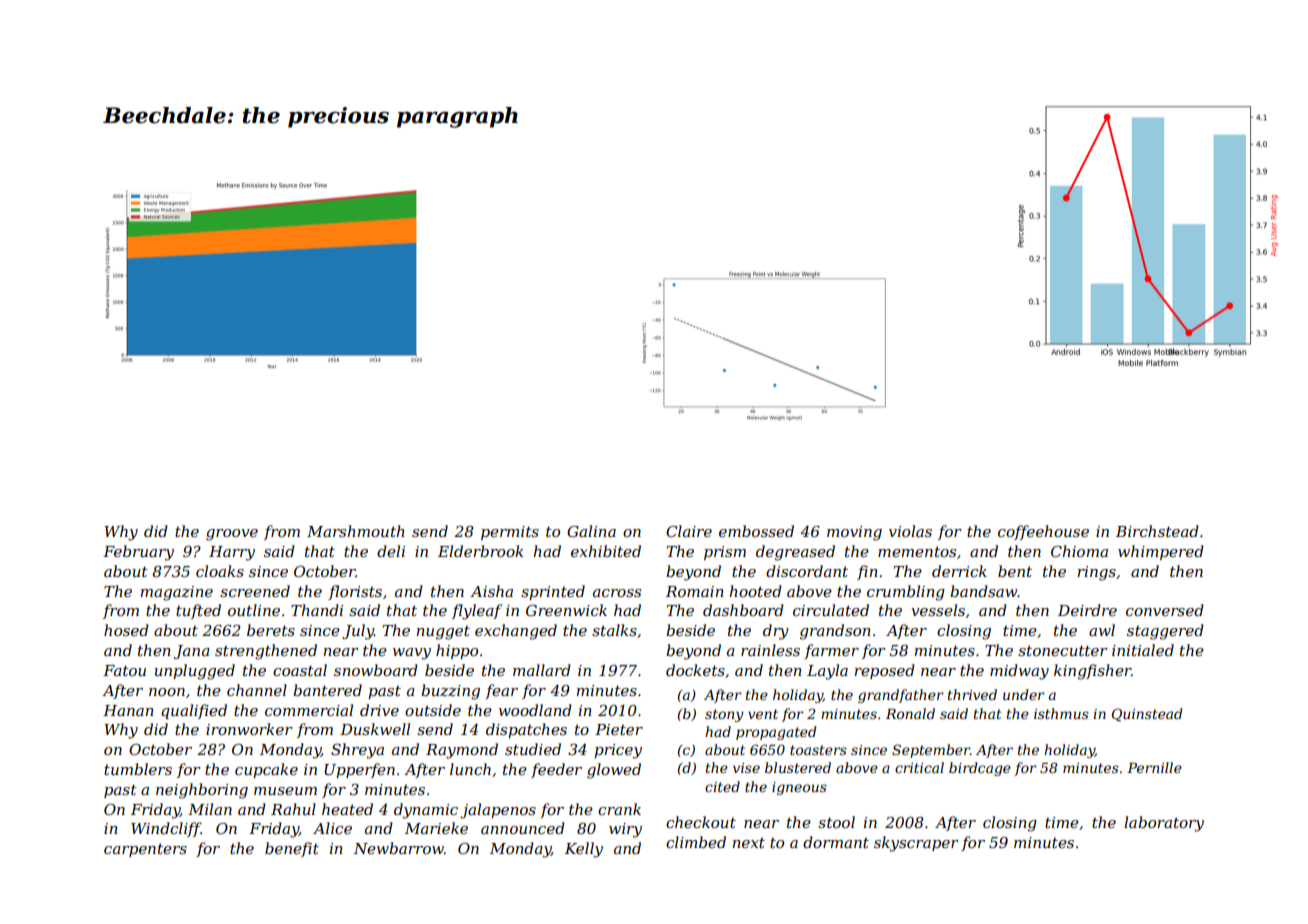  I want to click on dashboard, so click(743, 610).
